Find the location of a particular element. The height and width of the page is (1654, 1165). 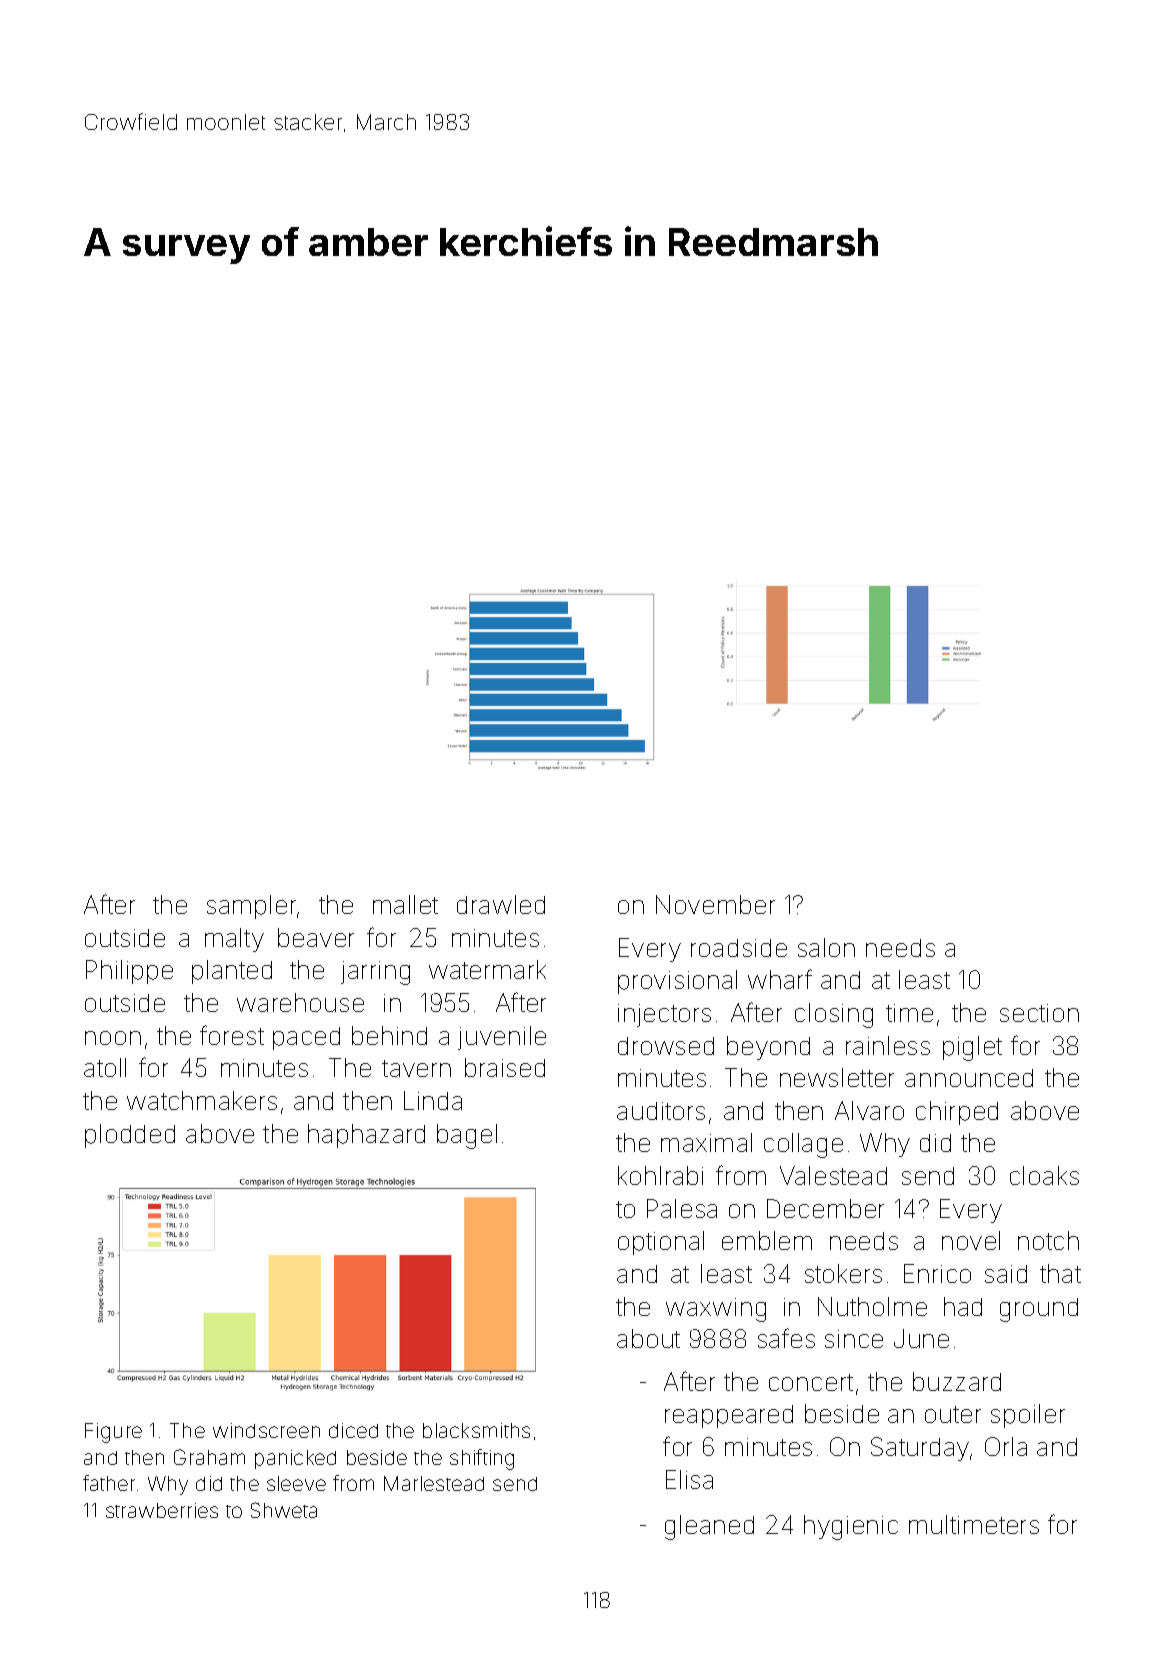

cloaks is located at coordinates (1044, 1175).
